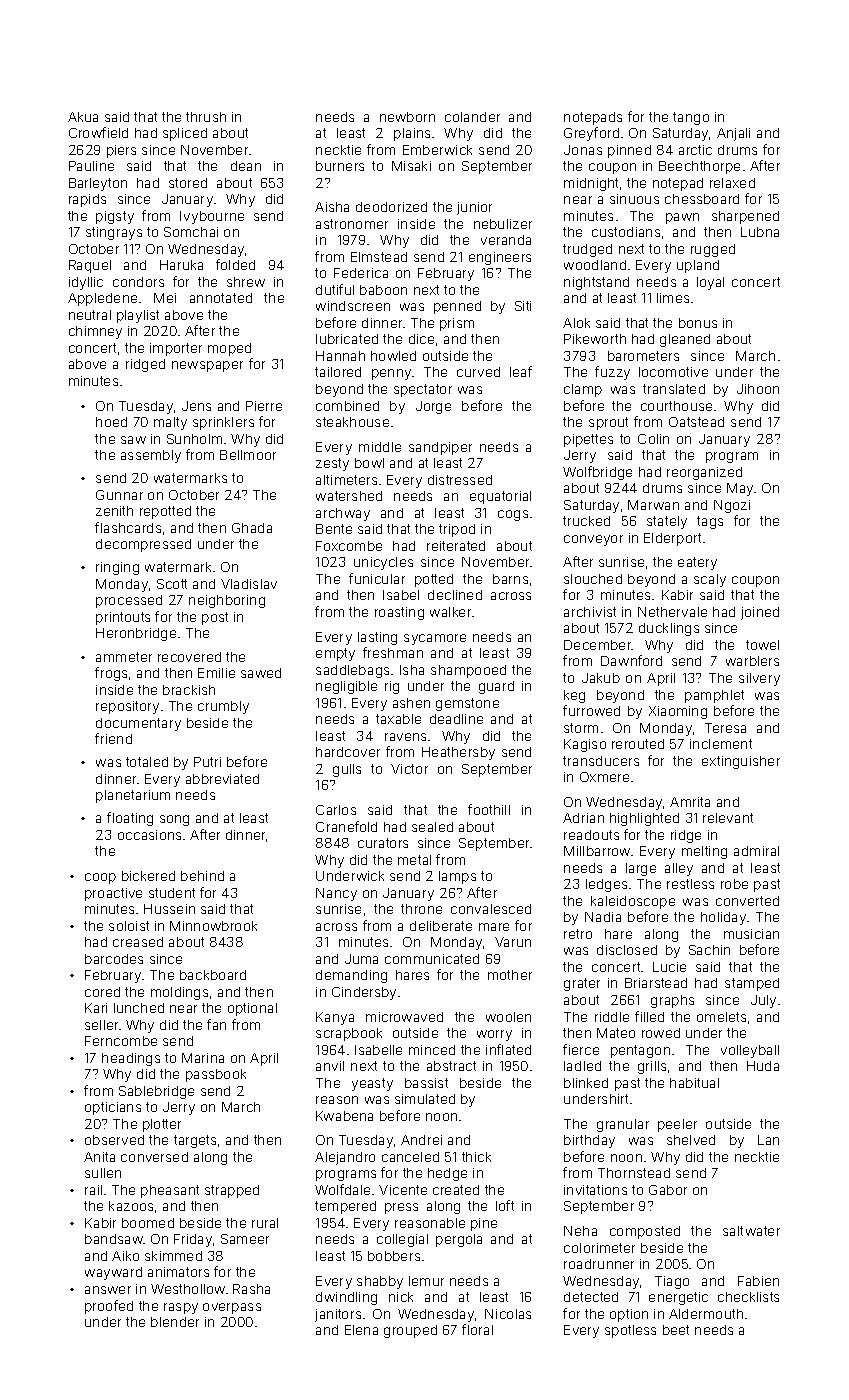 This screenshot has width=849, height=1400. What do you see at coordinates (407, 117) in the screenshot?
I see `newborn` at bounding box center [407, 117].
